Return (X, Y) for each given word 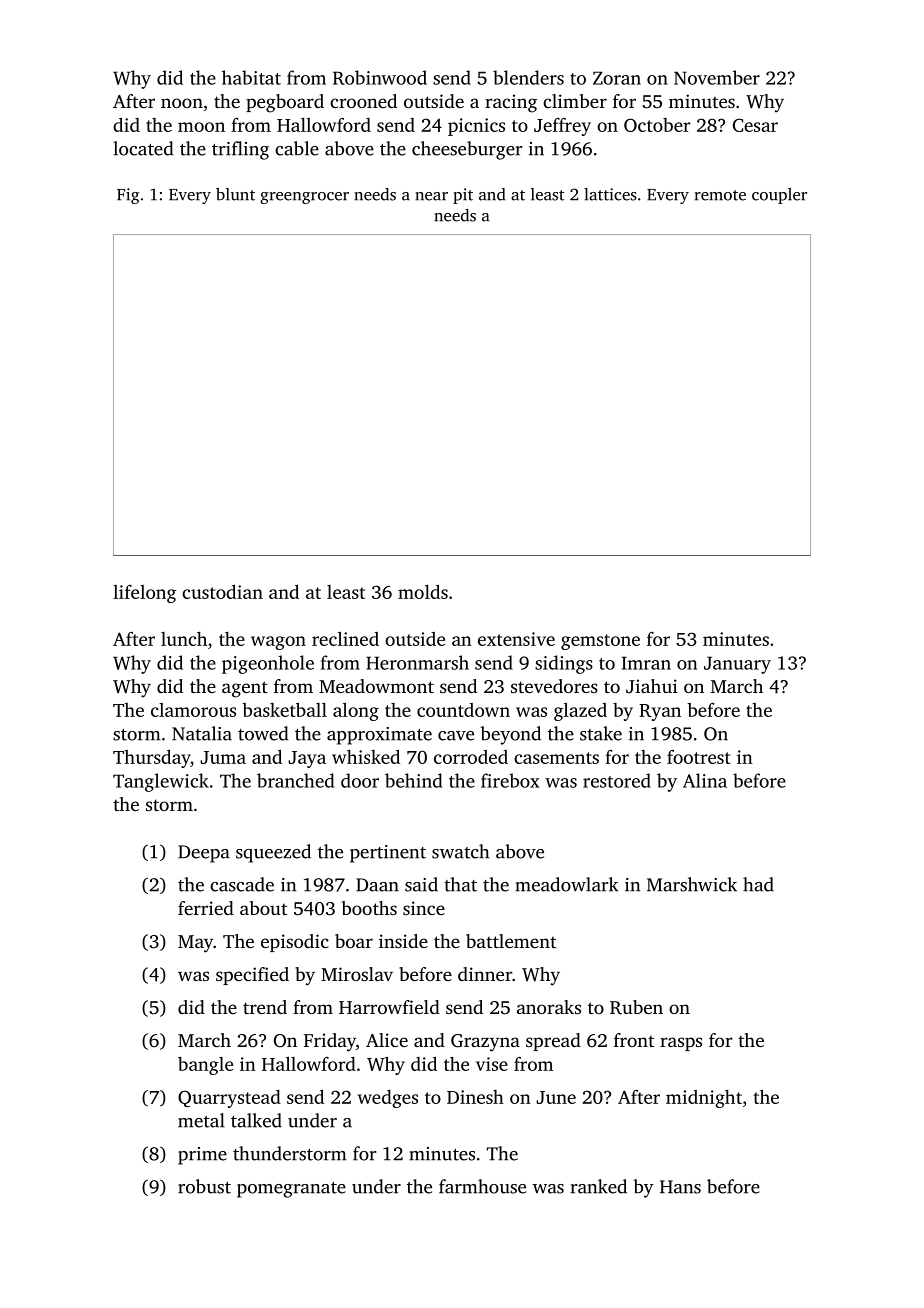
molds (423, 591)
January (737, 665)
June (556, 1097)
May (195, 944)
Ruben (636, 1007)
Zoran (617, 78)
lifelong (144, 594)
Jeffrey (562, 127)
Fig (128, 196)
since (424, 908)
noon (182, 103)
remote (720, 195)
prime (202, 1156)
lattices (610, 194)
